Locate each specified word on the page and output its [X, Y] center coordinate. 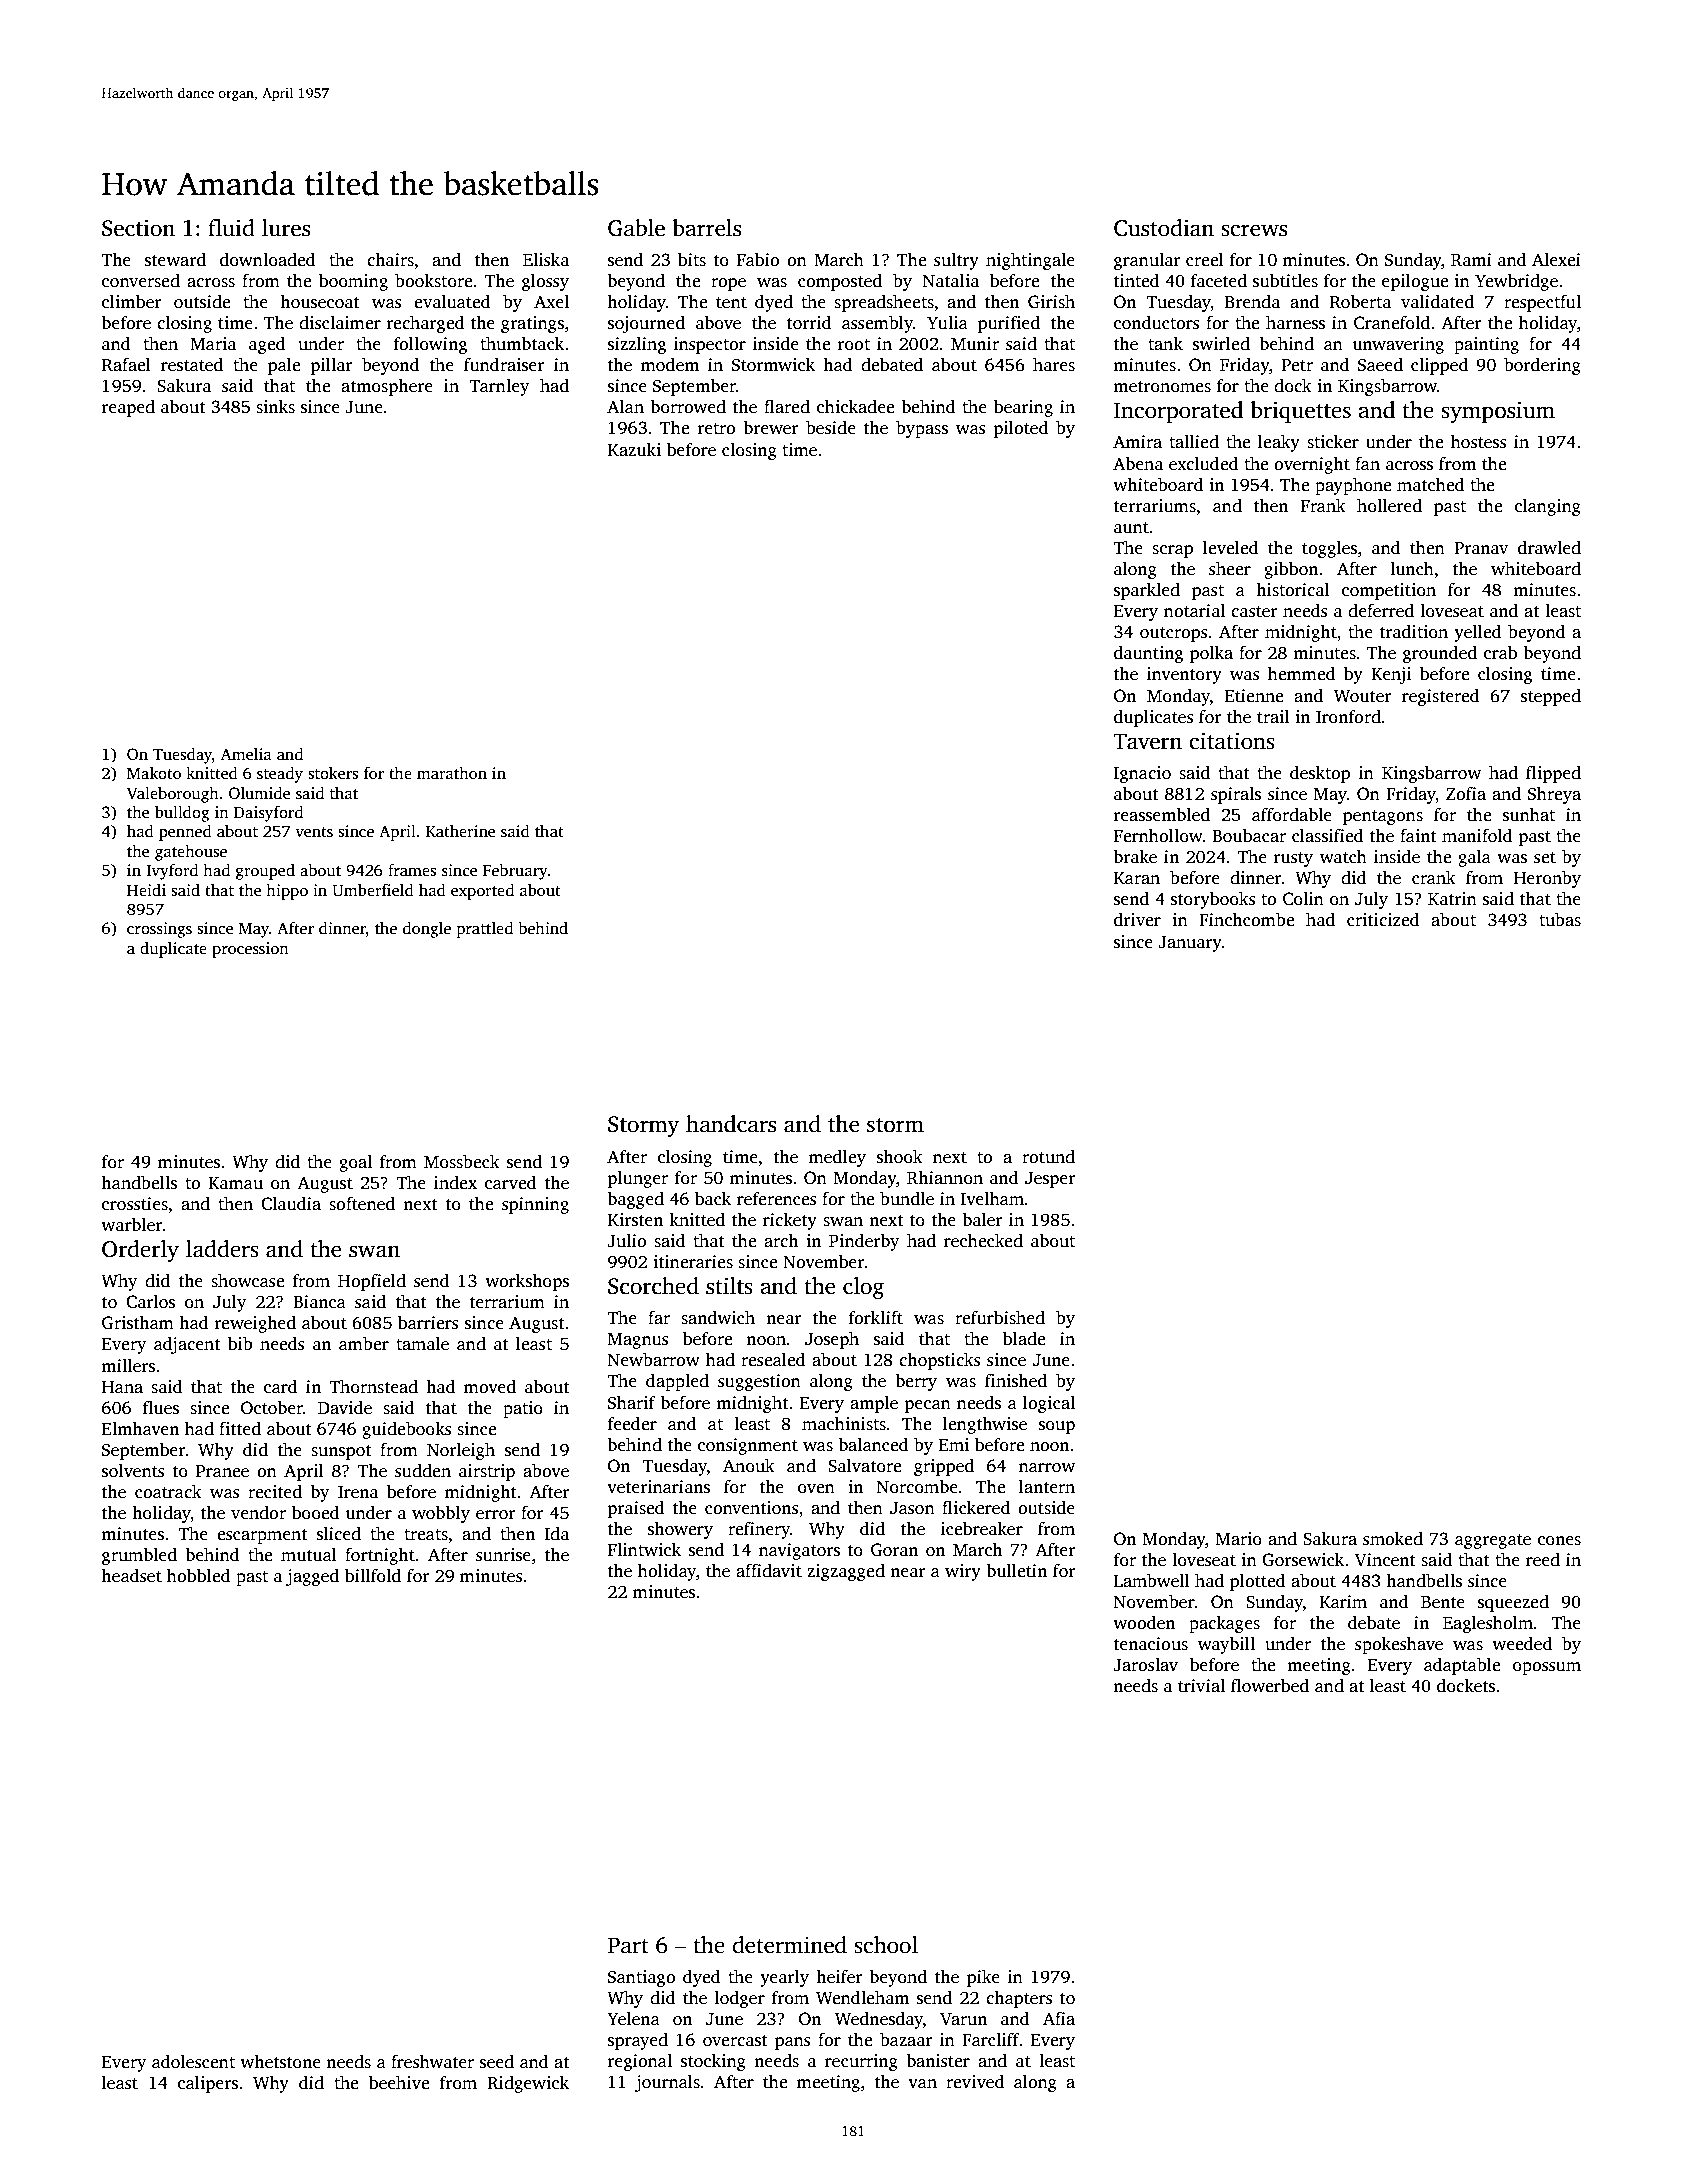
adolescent [193, 2062]
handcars [731, 1124]
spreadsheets [884, 303]
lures [286, 228]
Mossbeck [462, 1162]
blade [1024, 1339]
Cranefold [1392, 323]
